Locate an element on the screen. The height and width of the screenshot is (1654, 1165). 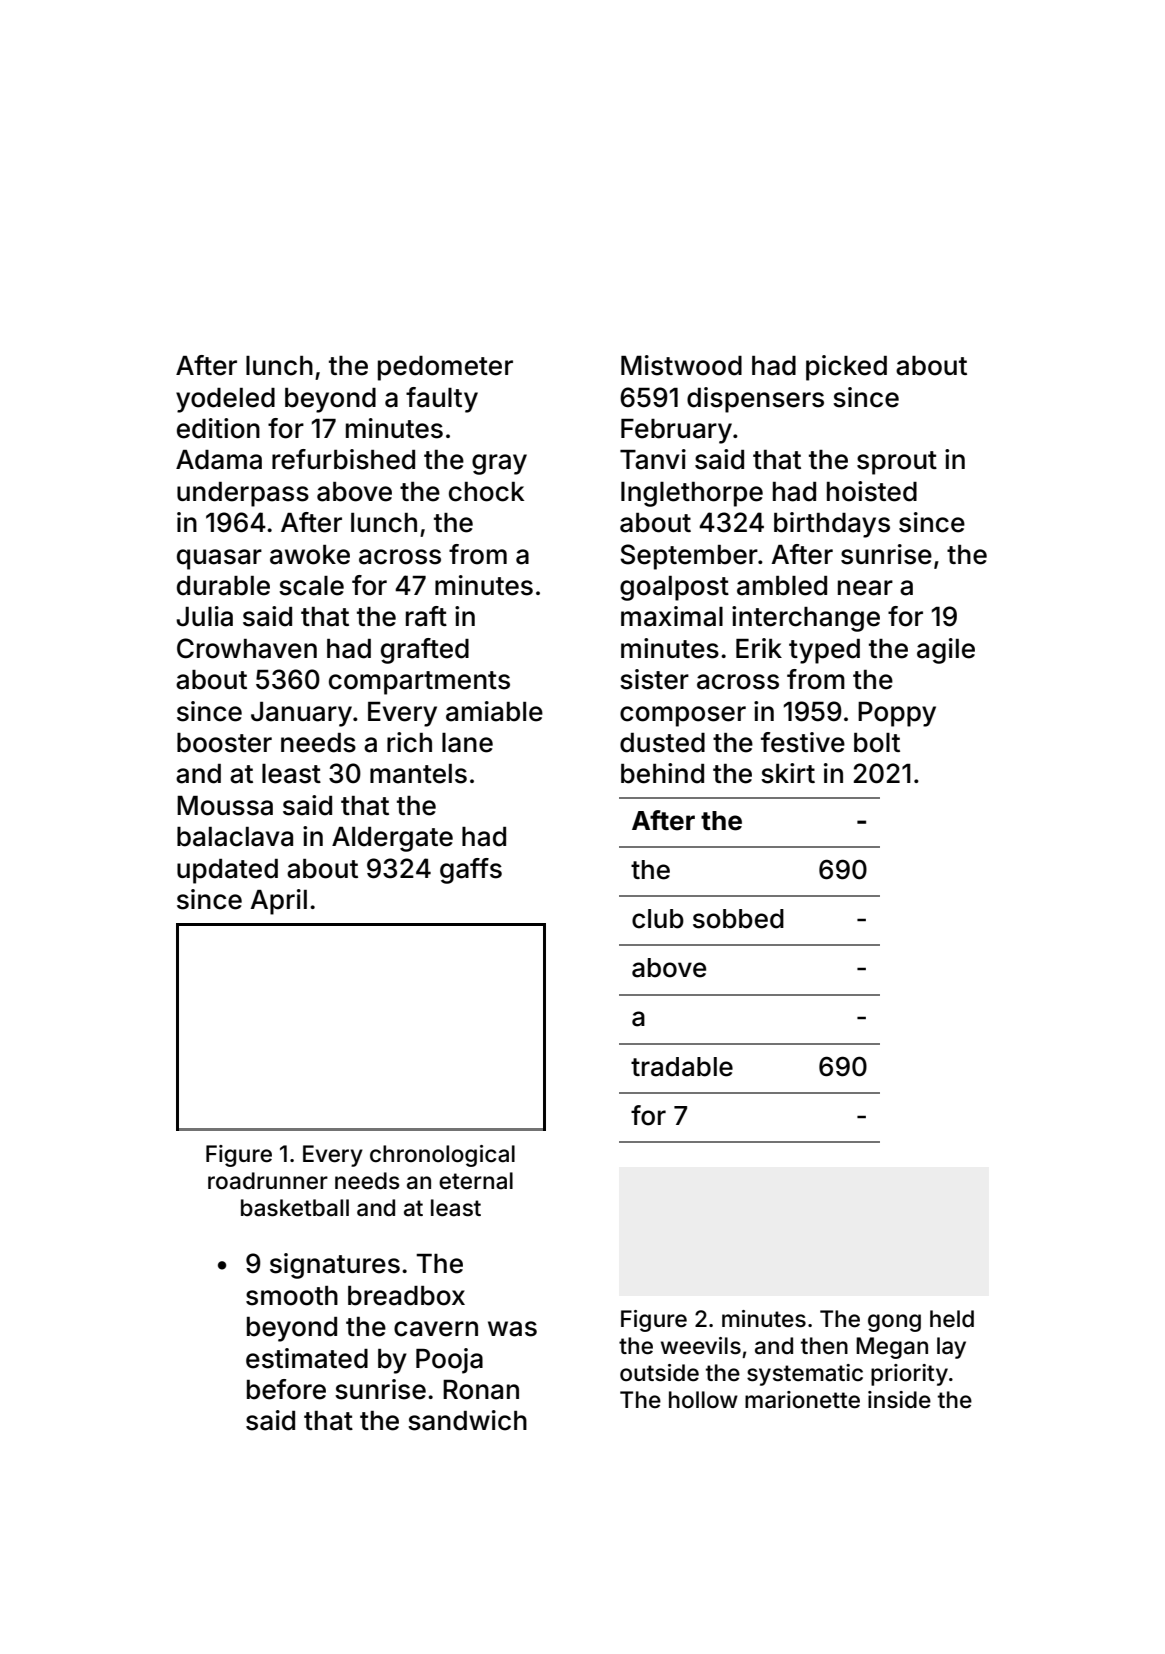
tradable is located at coordinates (682, 1067).
